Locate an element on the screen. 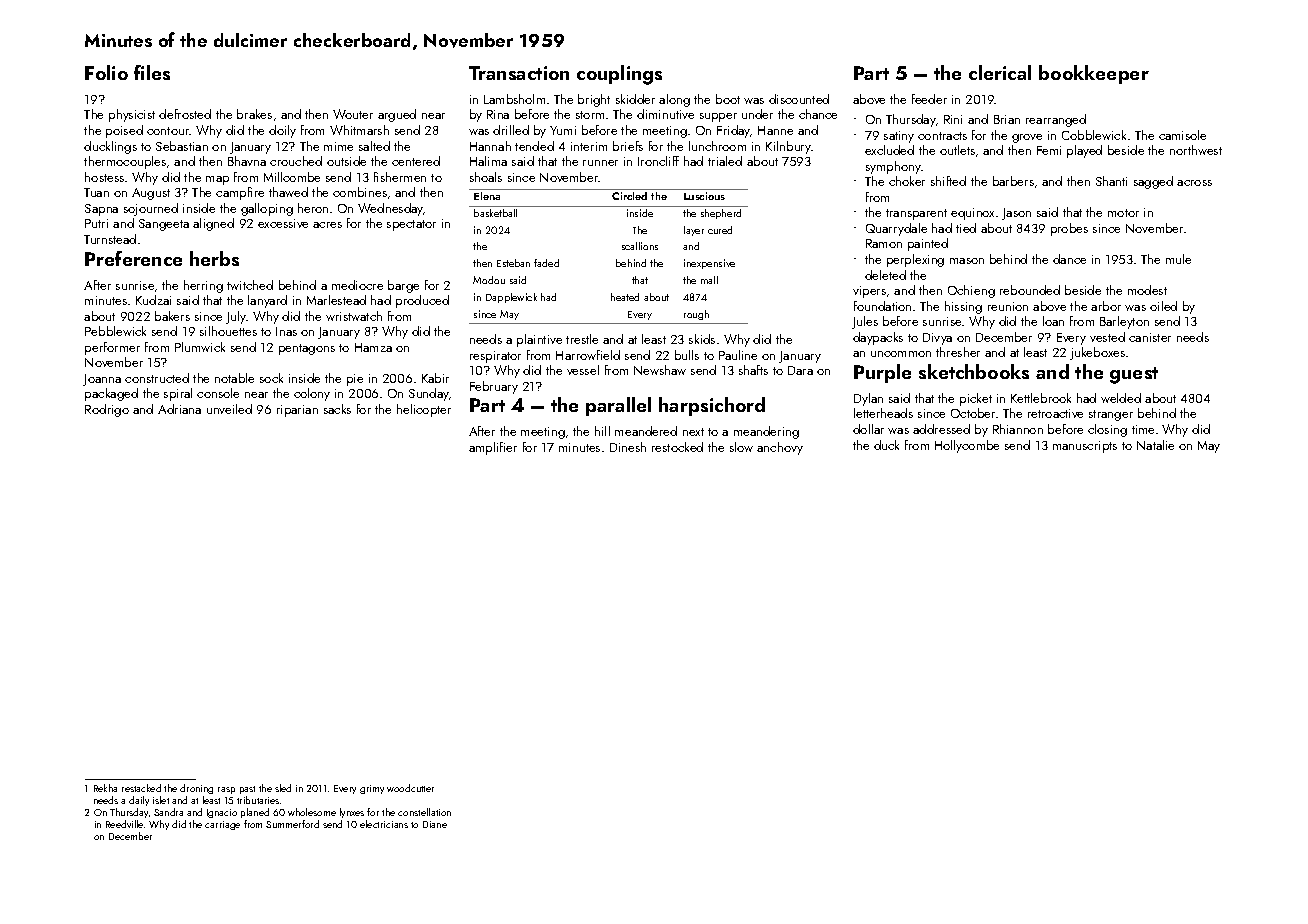 The height and width of the screenshot is (924, 1308). Sapna is located at coordinates (101, 210).
